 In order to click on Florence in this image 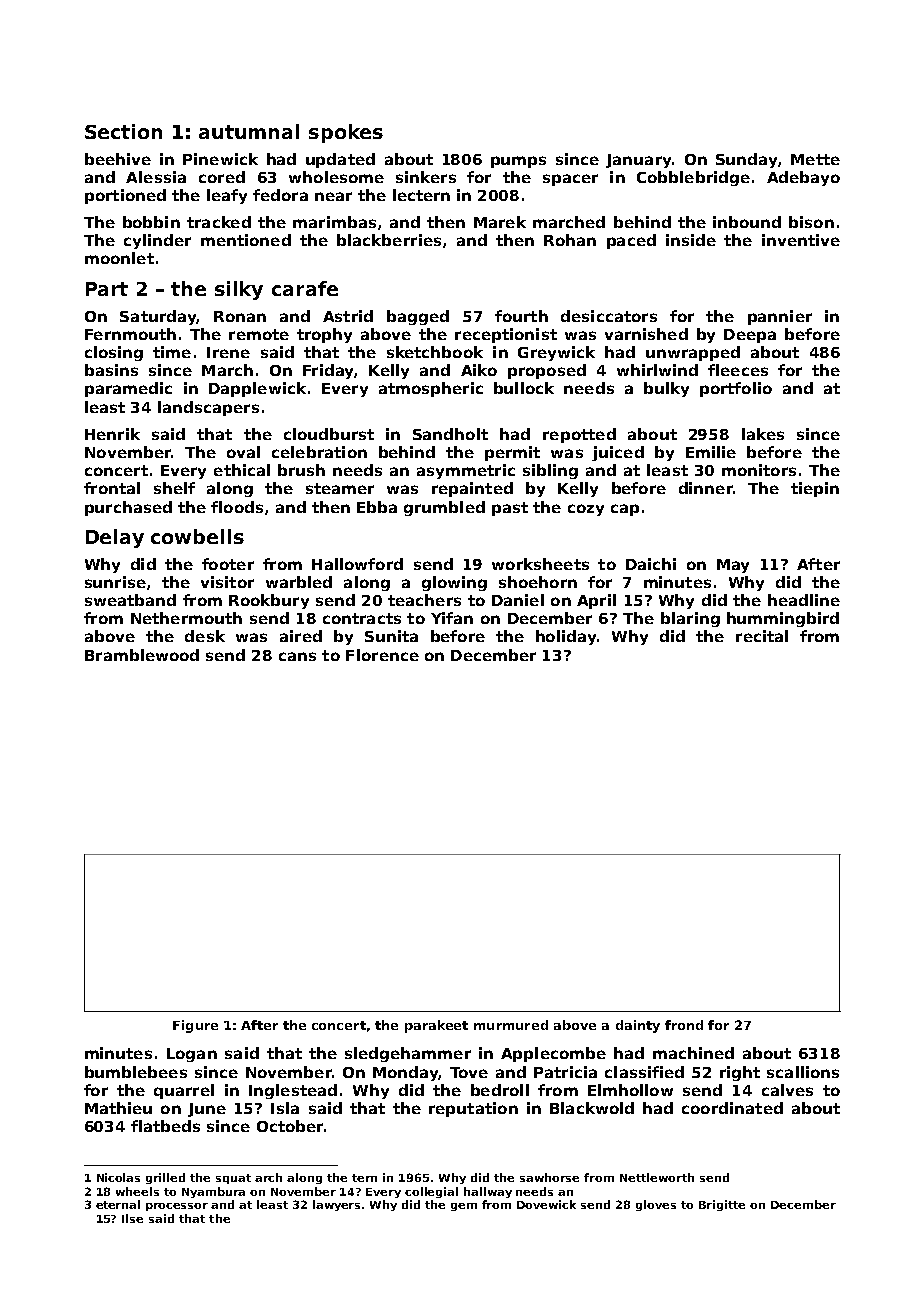, I will do `click(382, 655)`.
